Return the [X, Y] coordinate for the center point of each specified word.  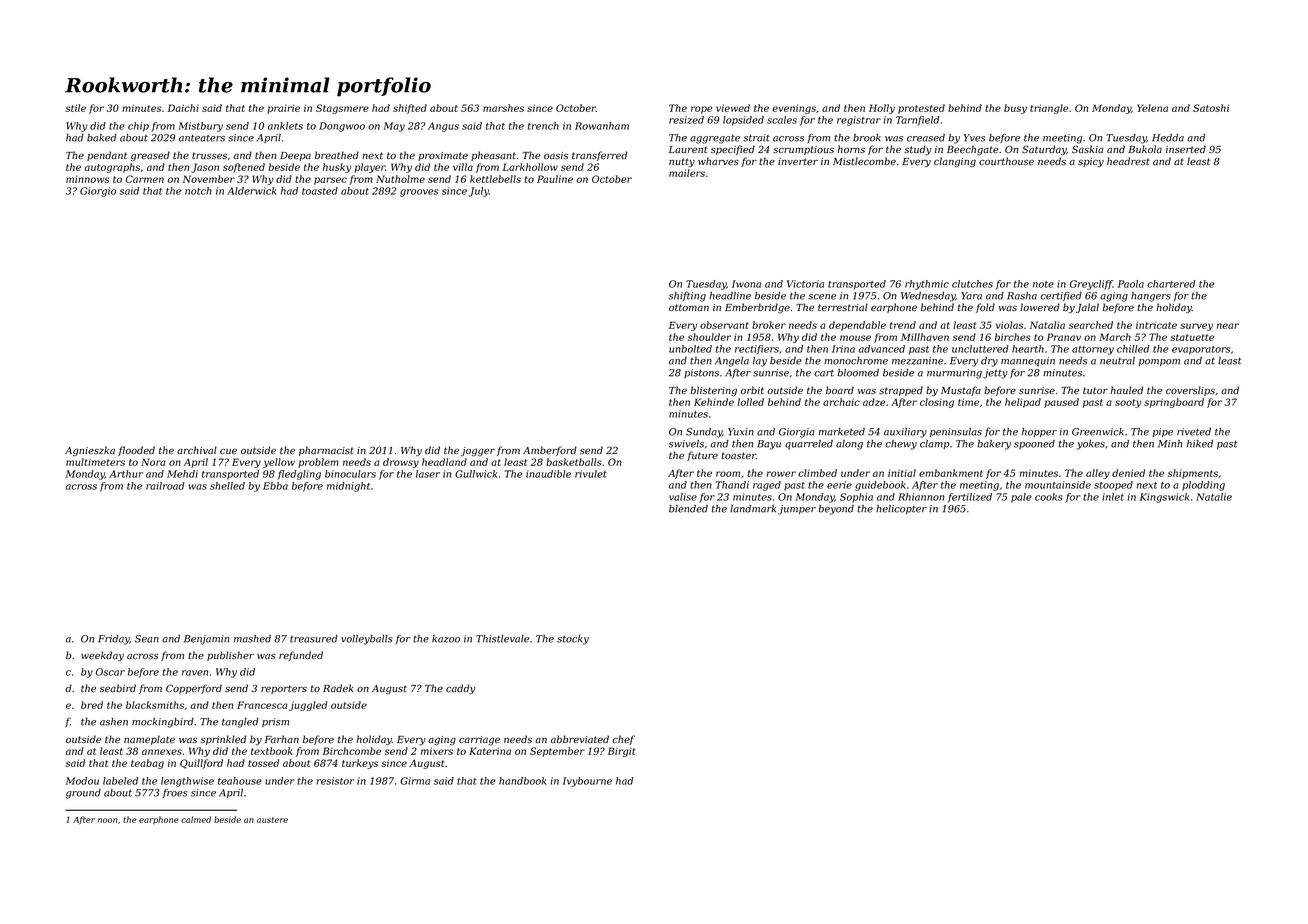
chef [624, 740]
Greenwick [1098, 432]
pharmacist [326, 451]
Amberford [550, 451]
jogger [478, 451]
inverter [798, 161]
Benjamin [207, 640]
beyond [836, 510]
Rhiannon [921, 497]
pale [1021, 498]
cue [228, 451]
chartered [1171, 284]
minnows [87, 179]
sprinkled [223, 740]
